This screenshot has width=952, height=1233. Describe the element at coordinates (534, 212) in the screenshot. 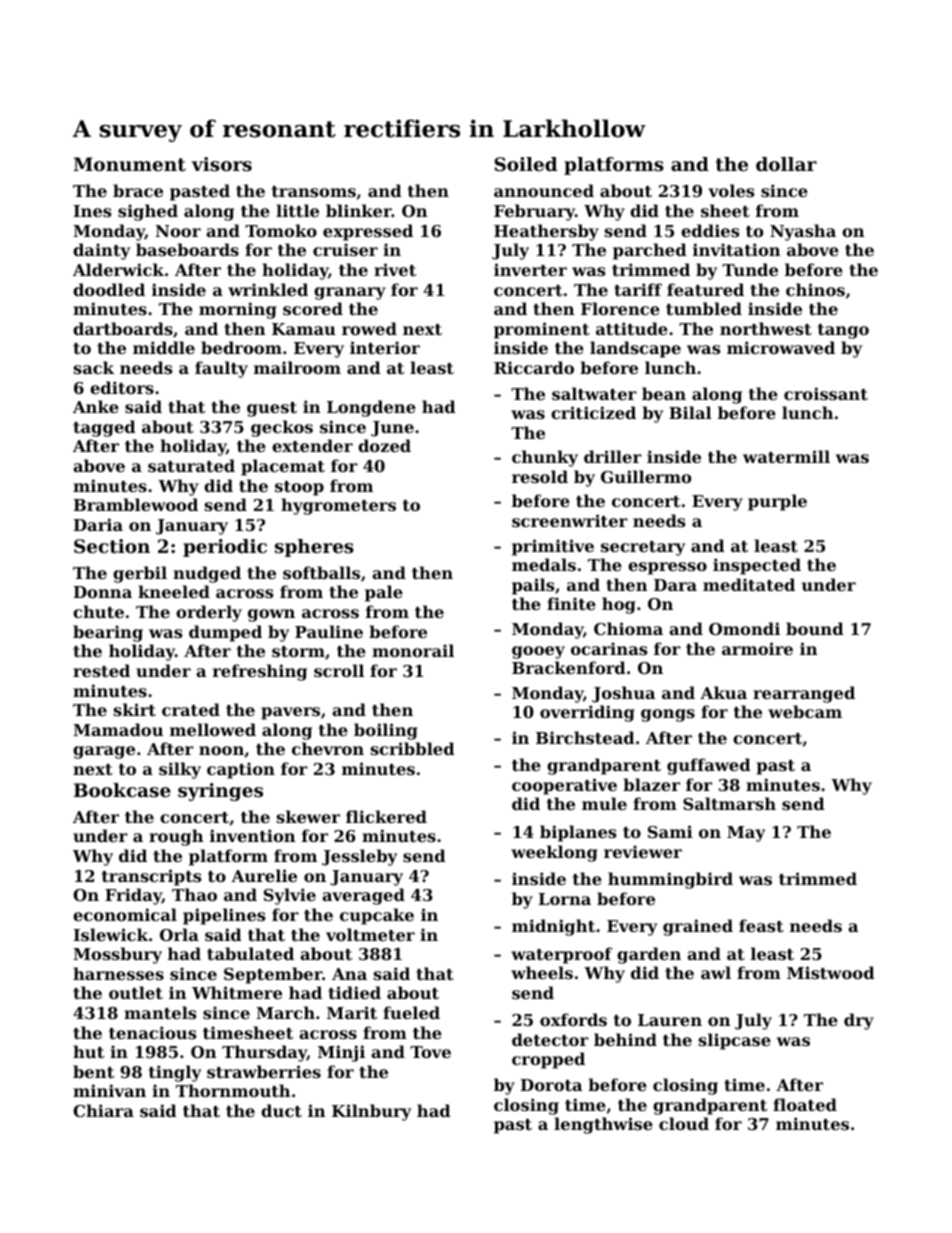

I see `February` at that location.
